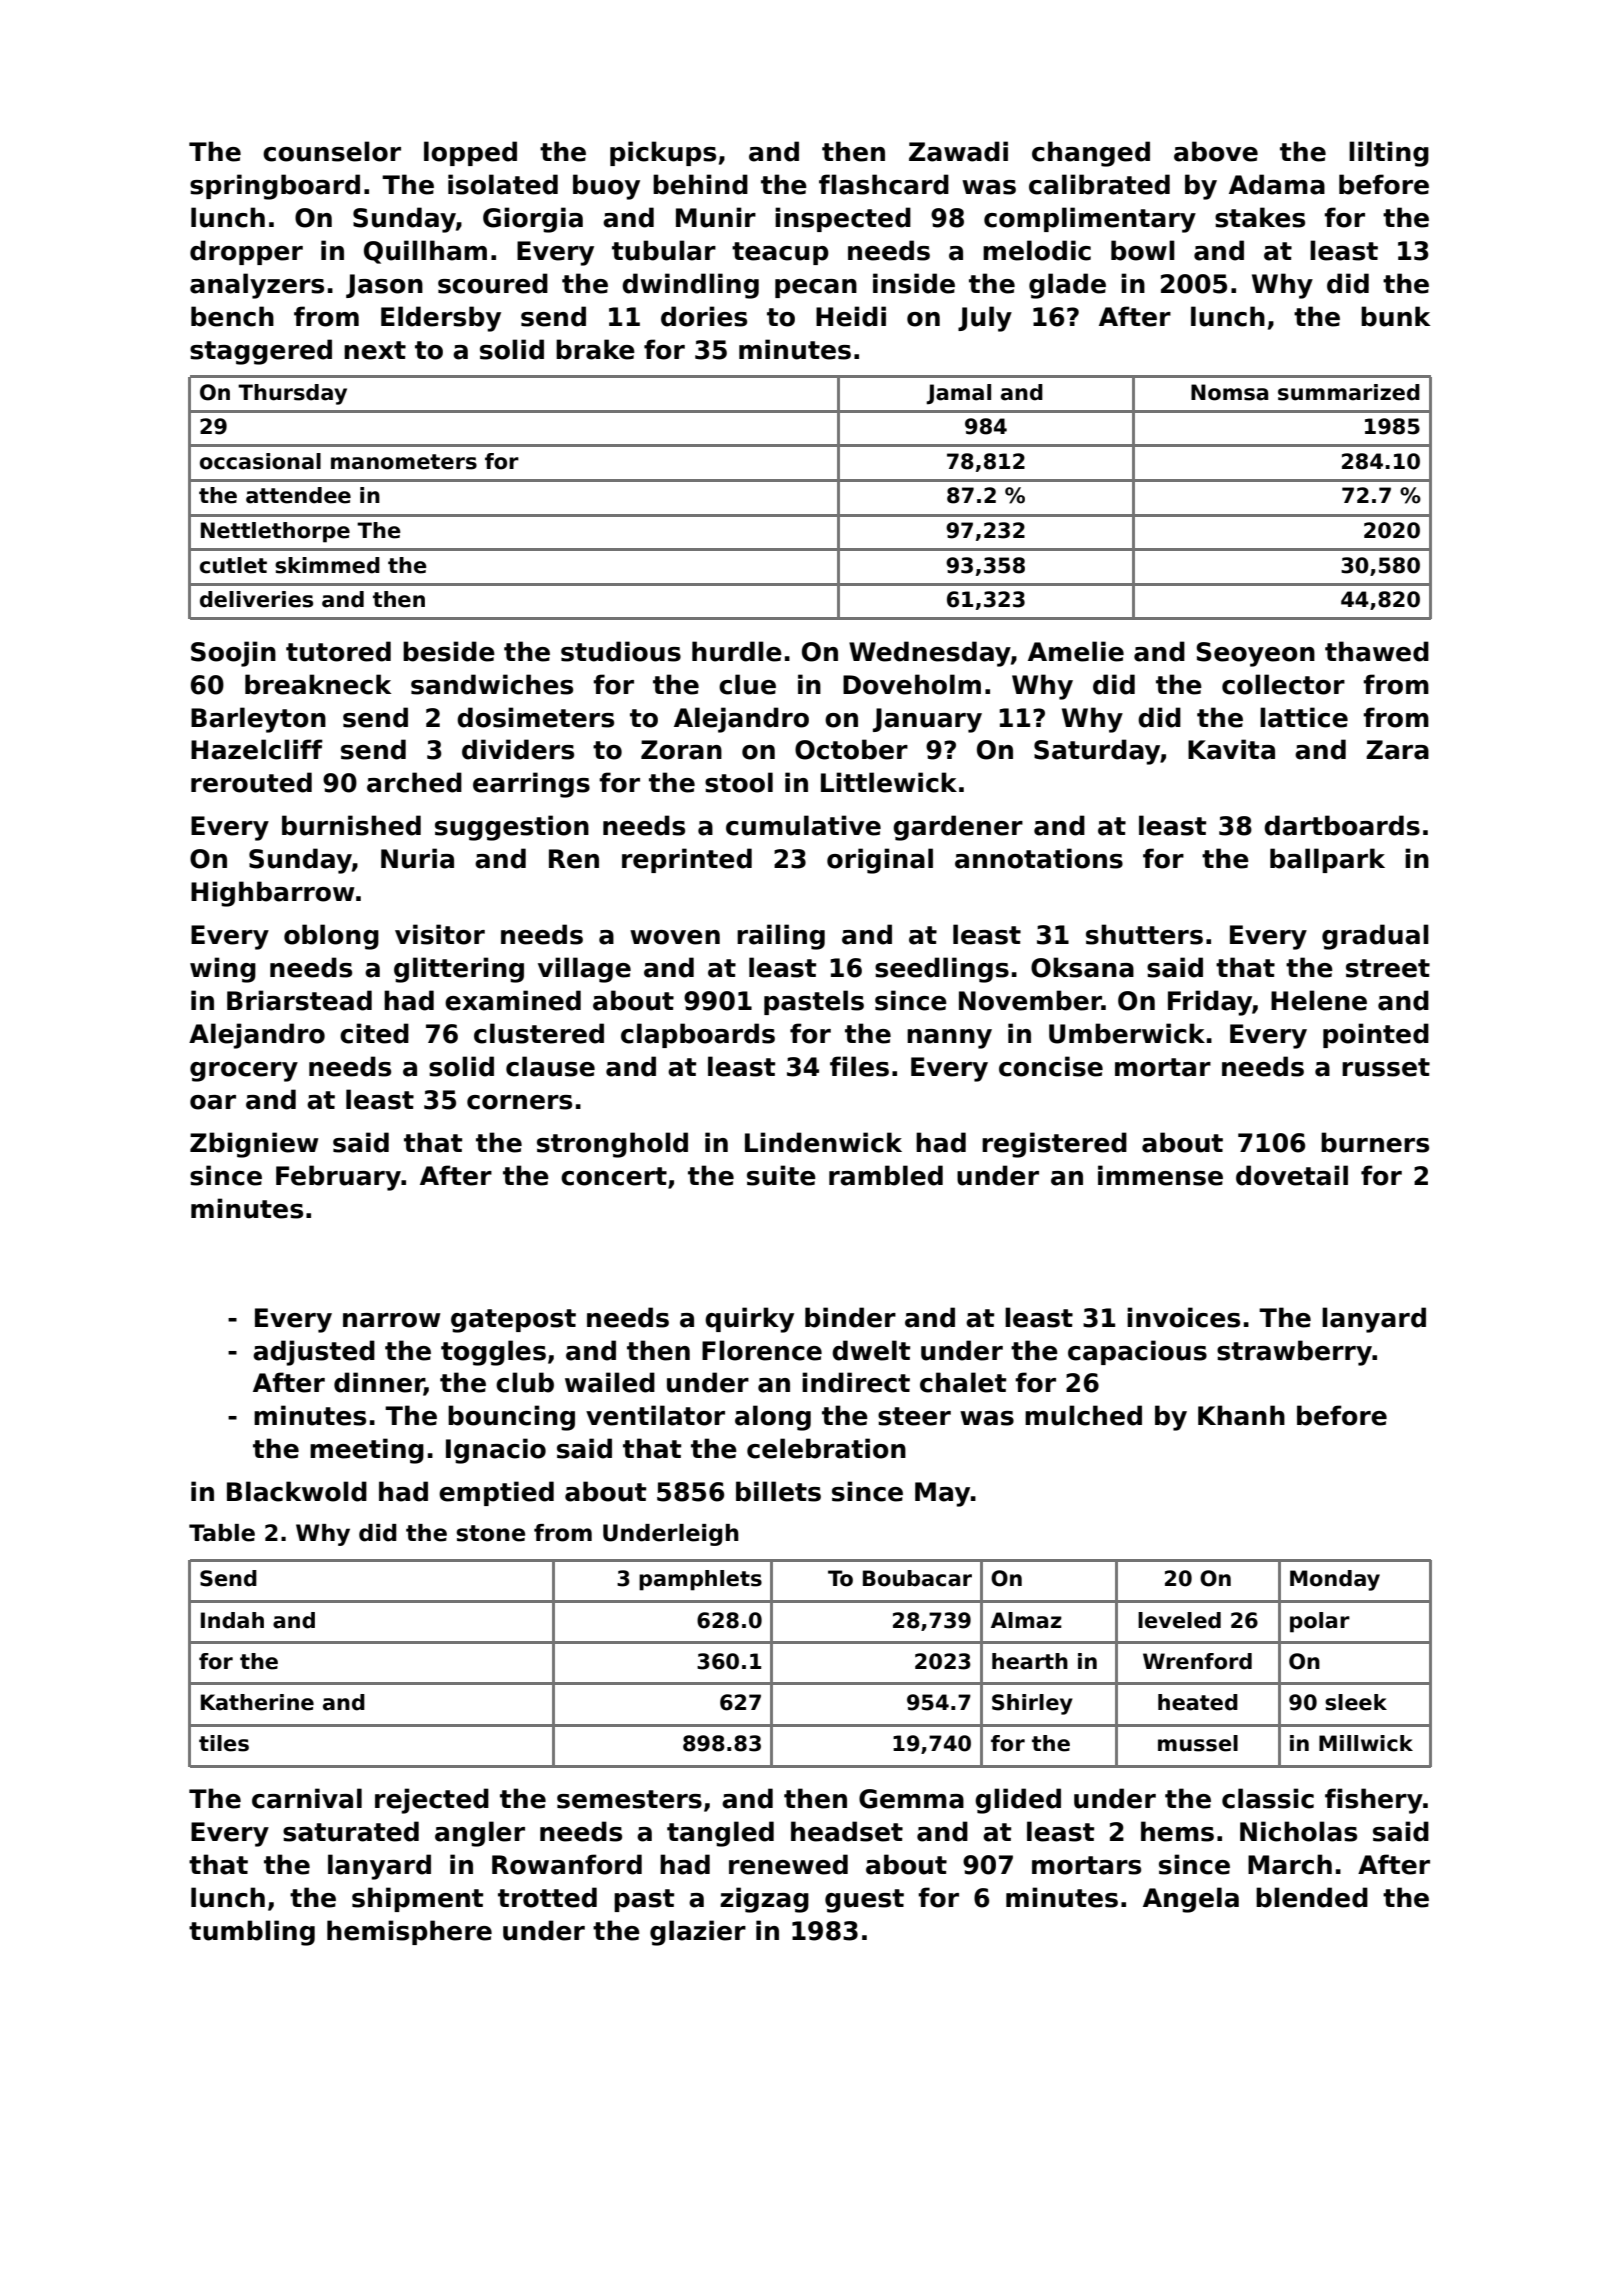 This screenshot has height=2292, width=1620. Describe the element at coordinates (958, 394) in the screenshot. I see `Jamal` at that location.
